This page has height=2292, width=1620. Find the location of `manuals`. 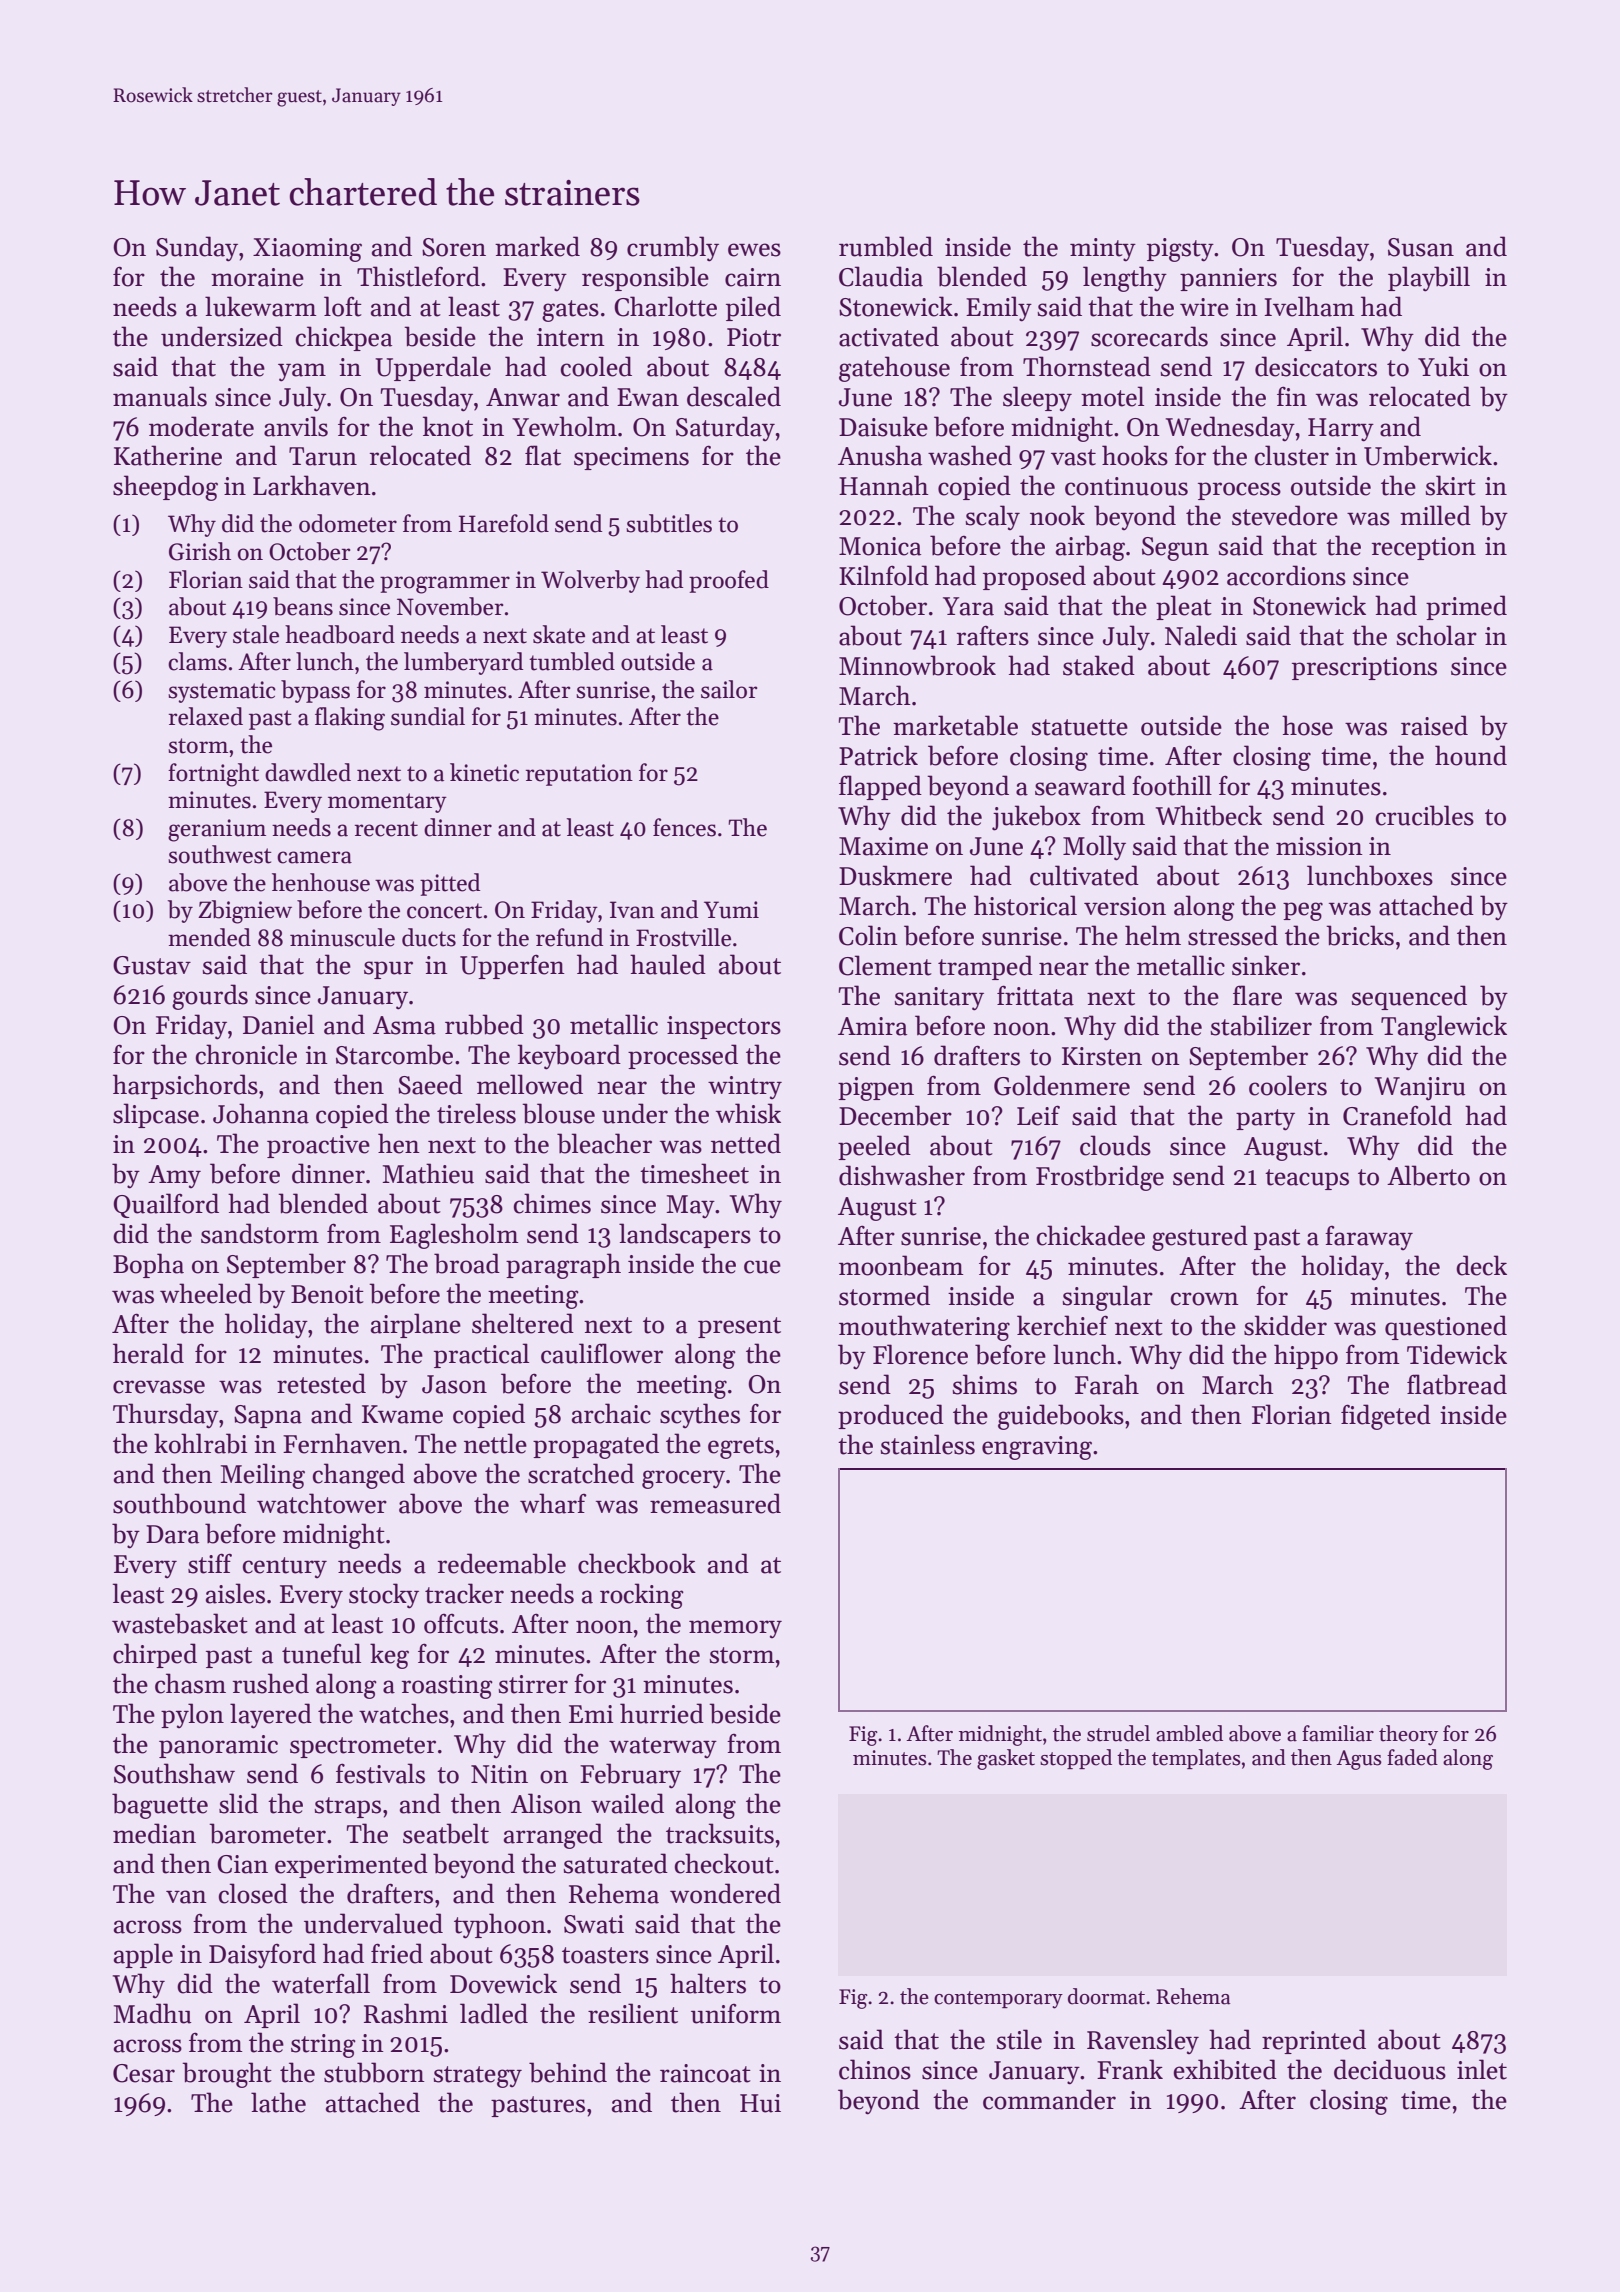

manuals is located at coordinates (160, 396).
